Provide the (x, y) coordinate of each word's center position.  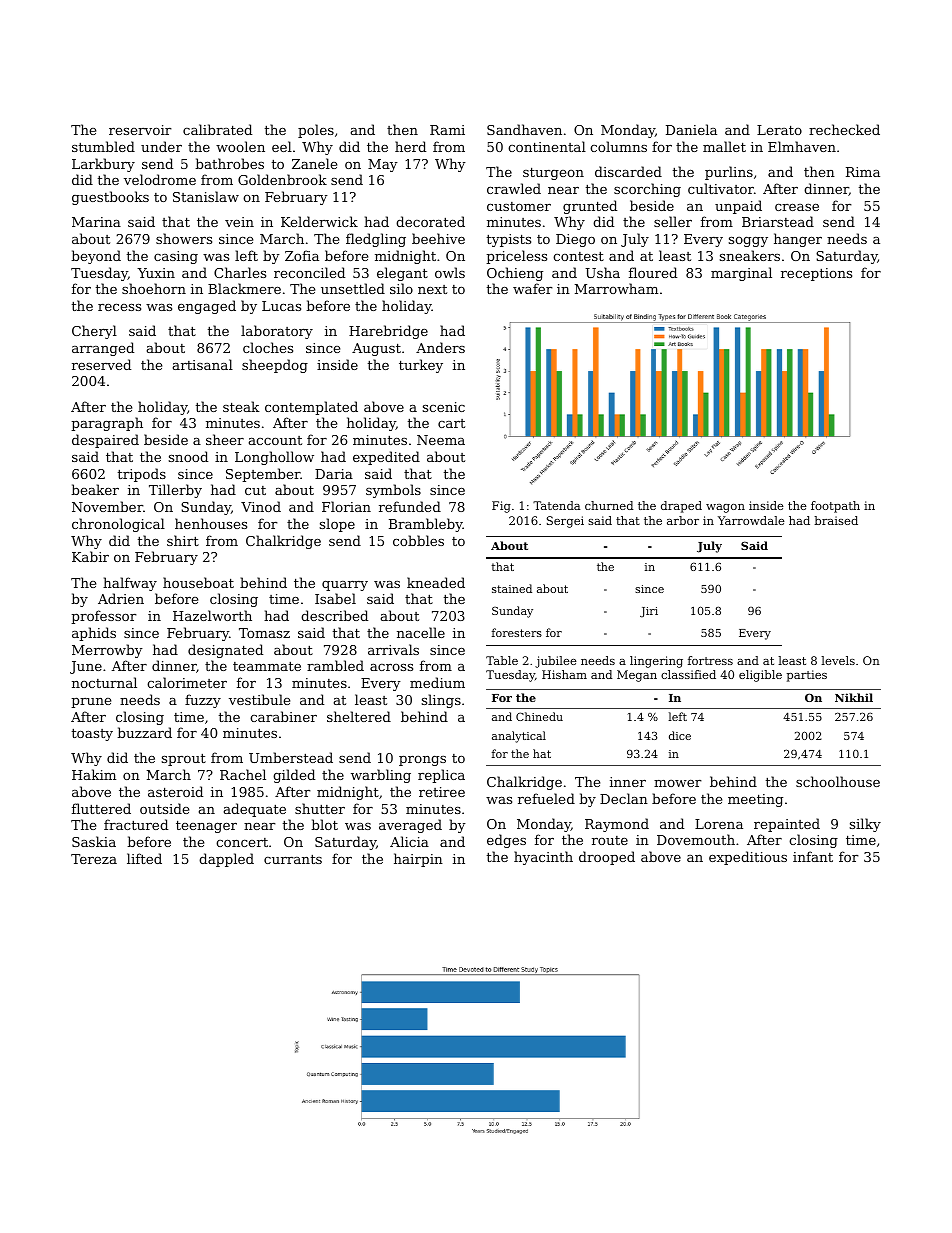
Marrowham (616, 288)
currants (293, 859)
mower (678, 783)
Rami (447, 130)
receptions (816, 274)
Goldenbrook (282, 179)
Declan (624, 798)
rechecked (844, 129)
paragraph (107, 424)
